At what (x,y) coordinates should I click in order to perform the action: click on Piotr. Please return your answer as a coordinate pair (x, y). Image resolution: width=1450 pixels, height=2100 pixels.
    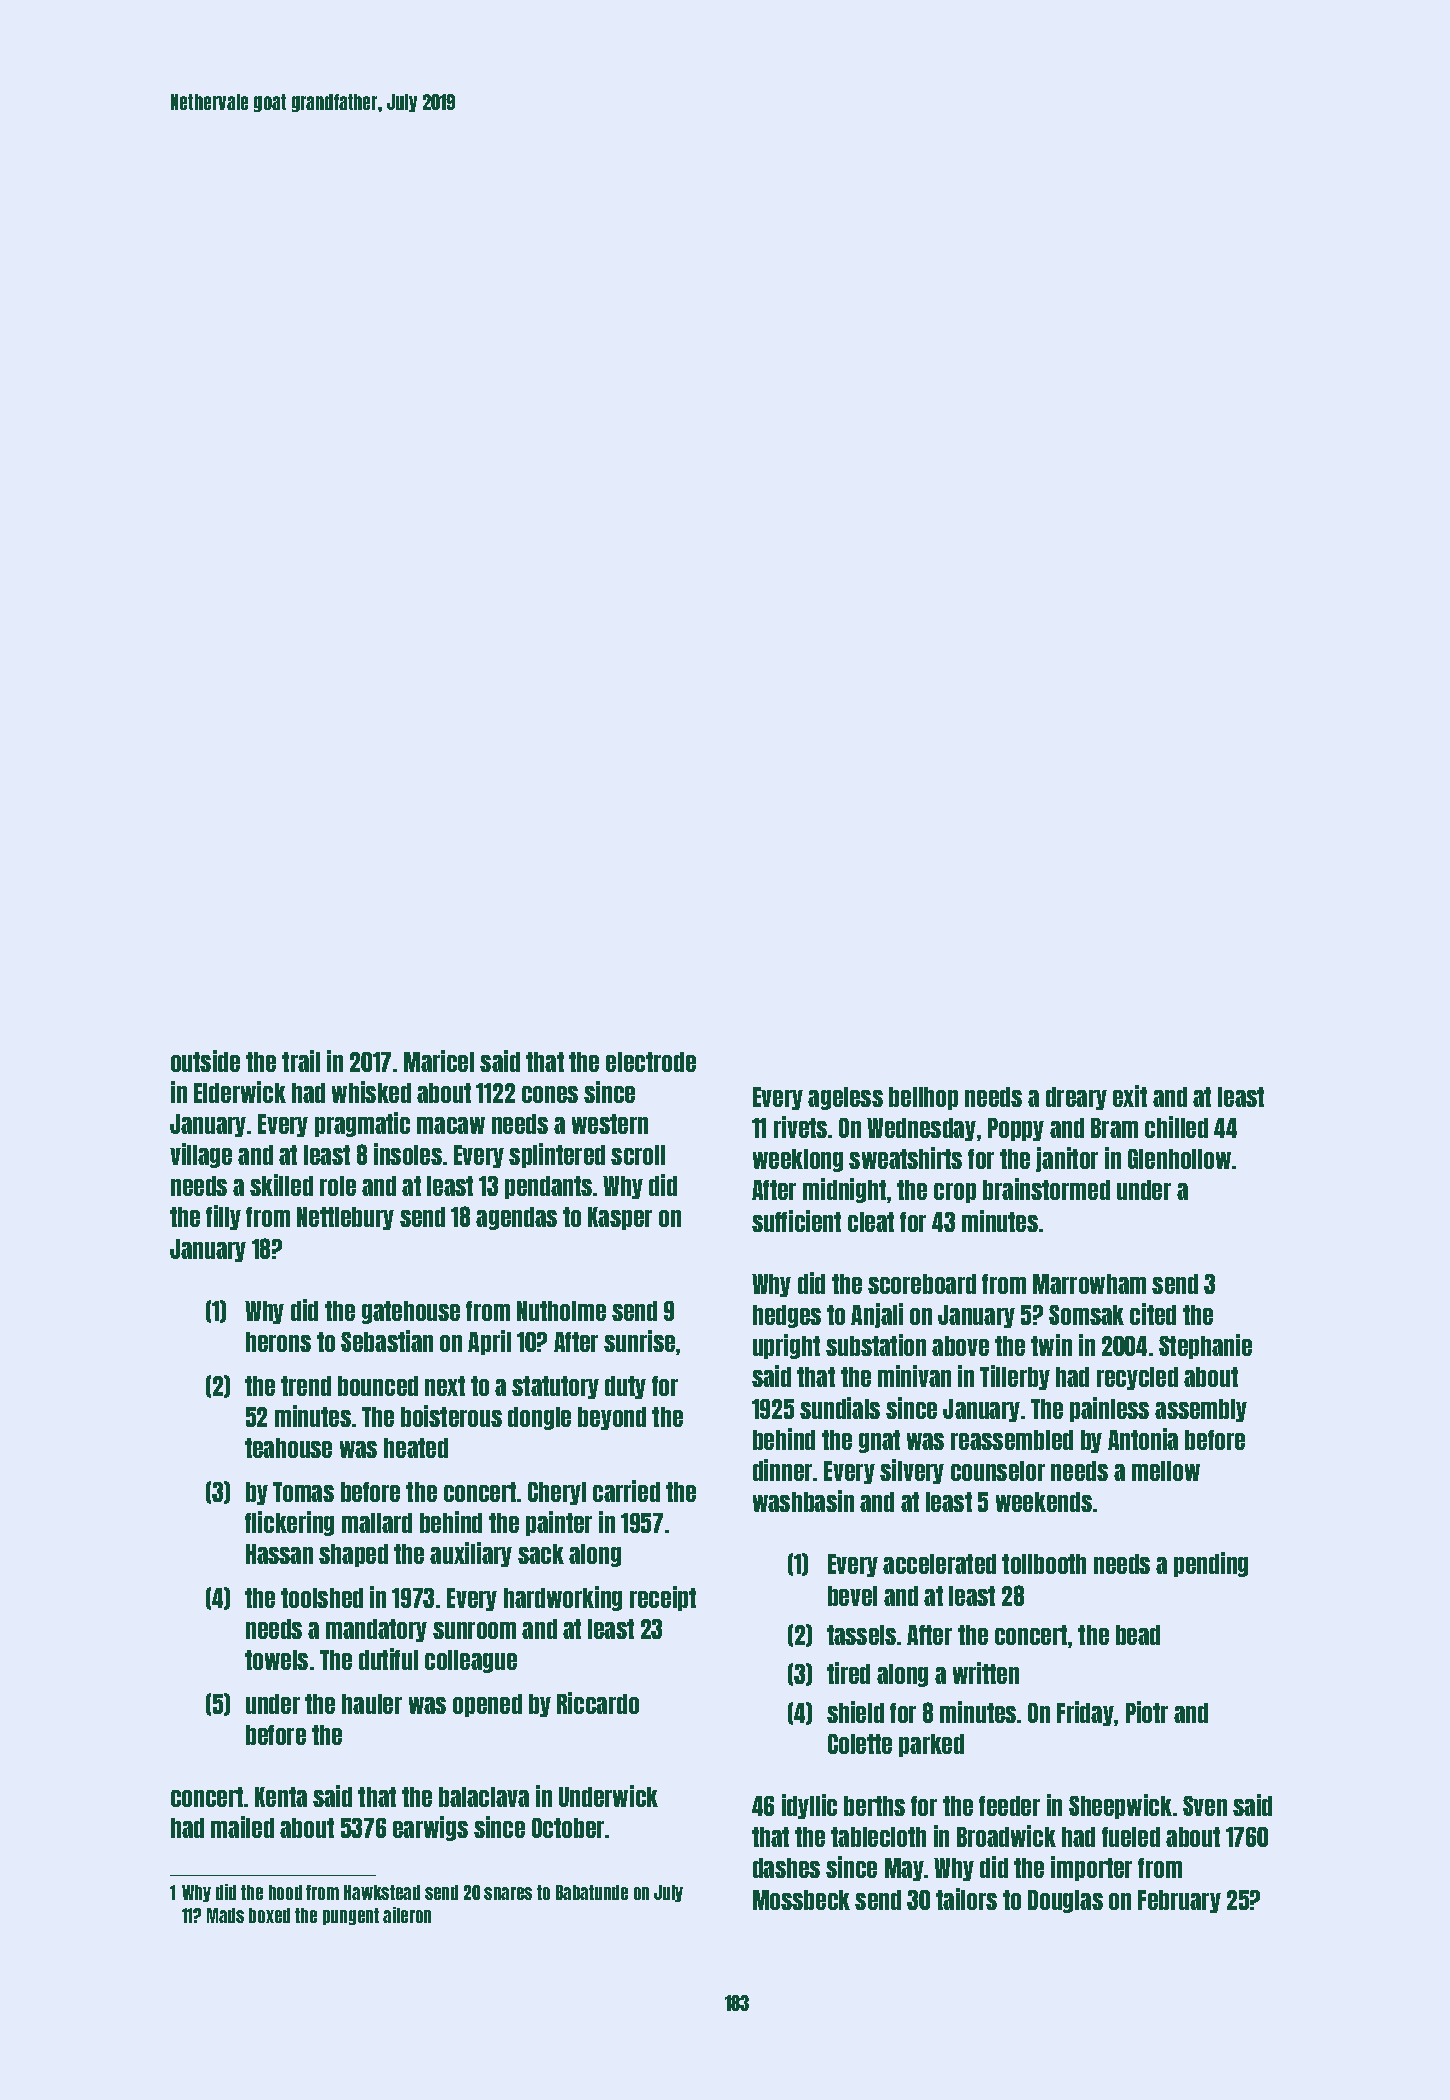
    Looking at the image, I should click on (1147, 1712).
